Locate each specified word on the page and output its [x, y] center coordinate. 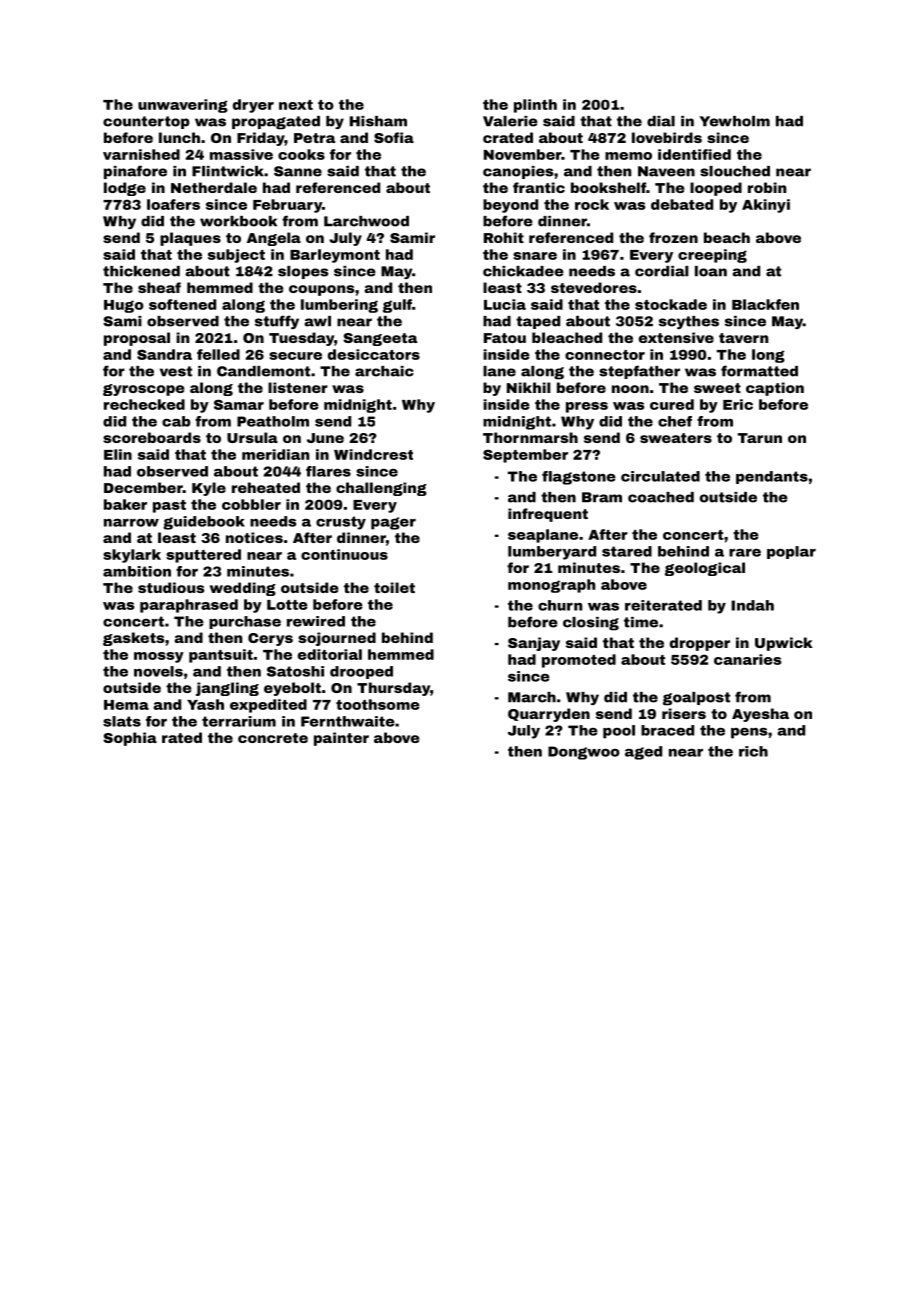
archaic [384, 371]
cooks [301, 154]
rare [745, 553]
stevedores [594, 287]
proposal [137, 339]
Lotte [287, 605]
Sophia [130, 739]
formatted [759, 371]
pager [393, 523]
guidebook [204, 523]
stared [627, 551]
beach [727, 237]
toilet [394, 587]
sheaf [159, 287]
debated [682, 204]
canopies [518, 172]
